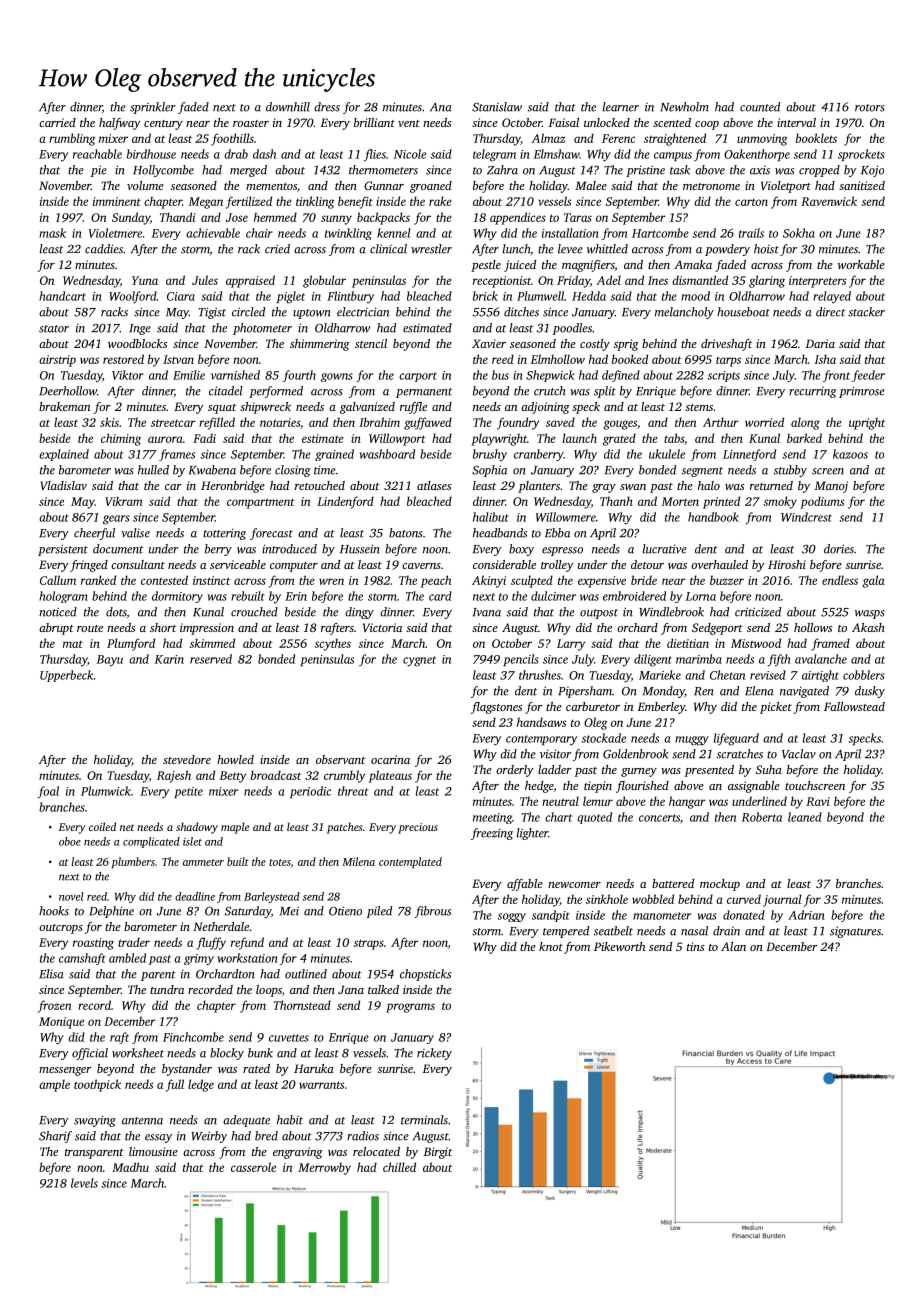  What do you see at coordinates (123, 359) in the screenshot?
I see `restored` at bounding box center [123, 359].
